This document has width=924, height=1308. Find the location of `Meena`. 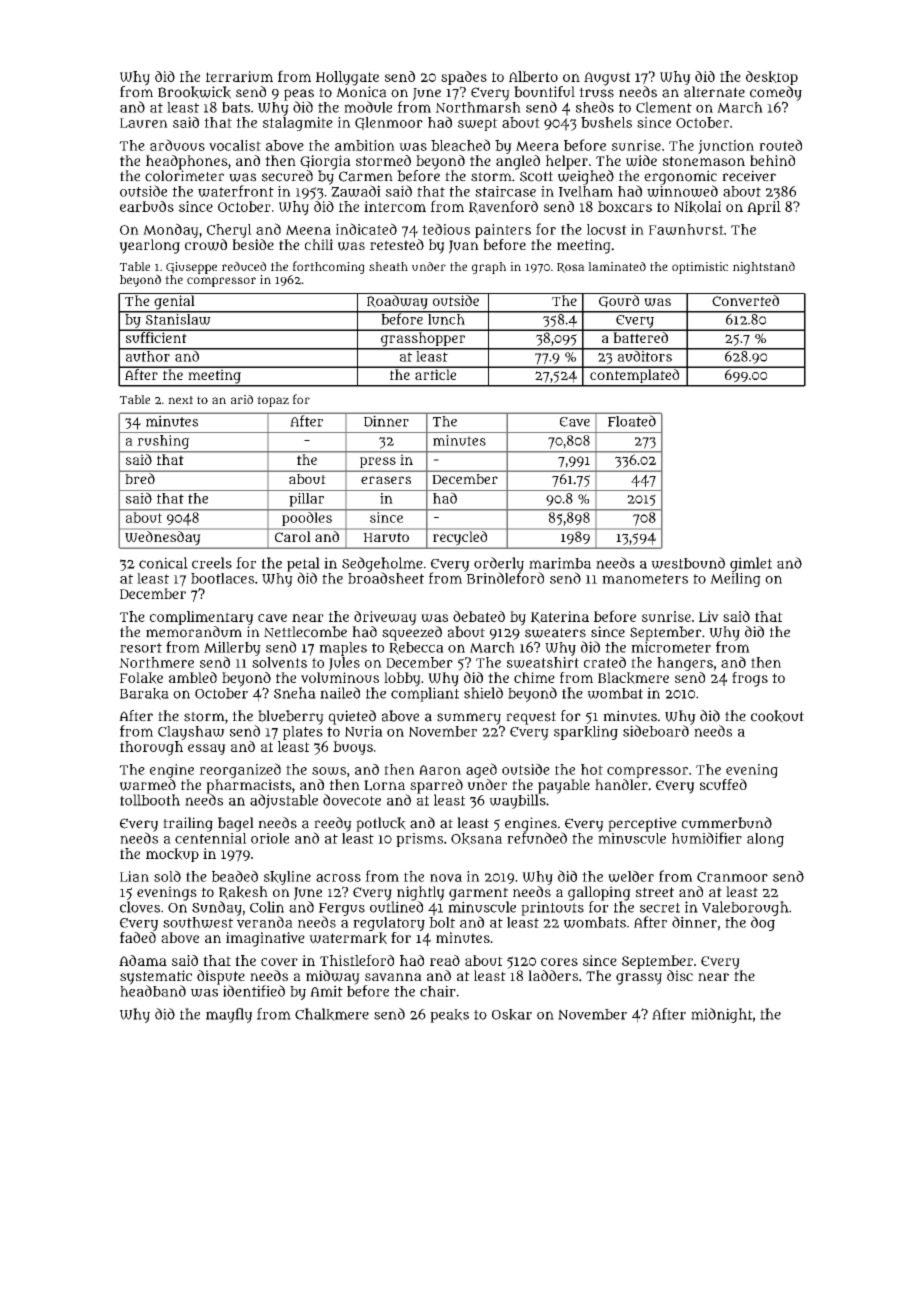

Meena is located at coordinates (308, 230).
